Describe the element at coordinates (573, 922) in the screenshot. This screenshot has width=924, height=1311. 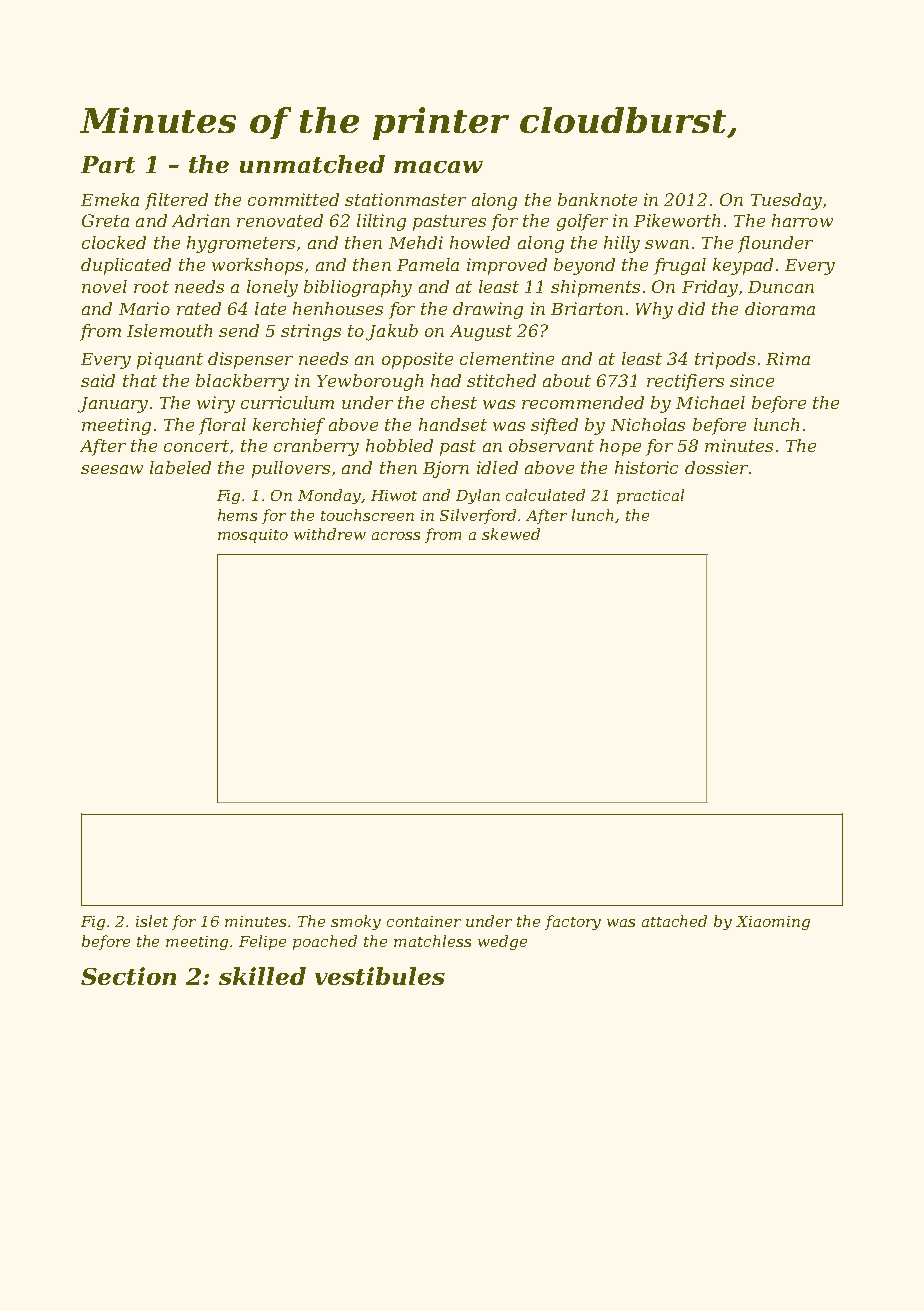
I see `factory` at that location.
